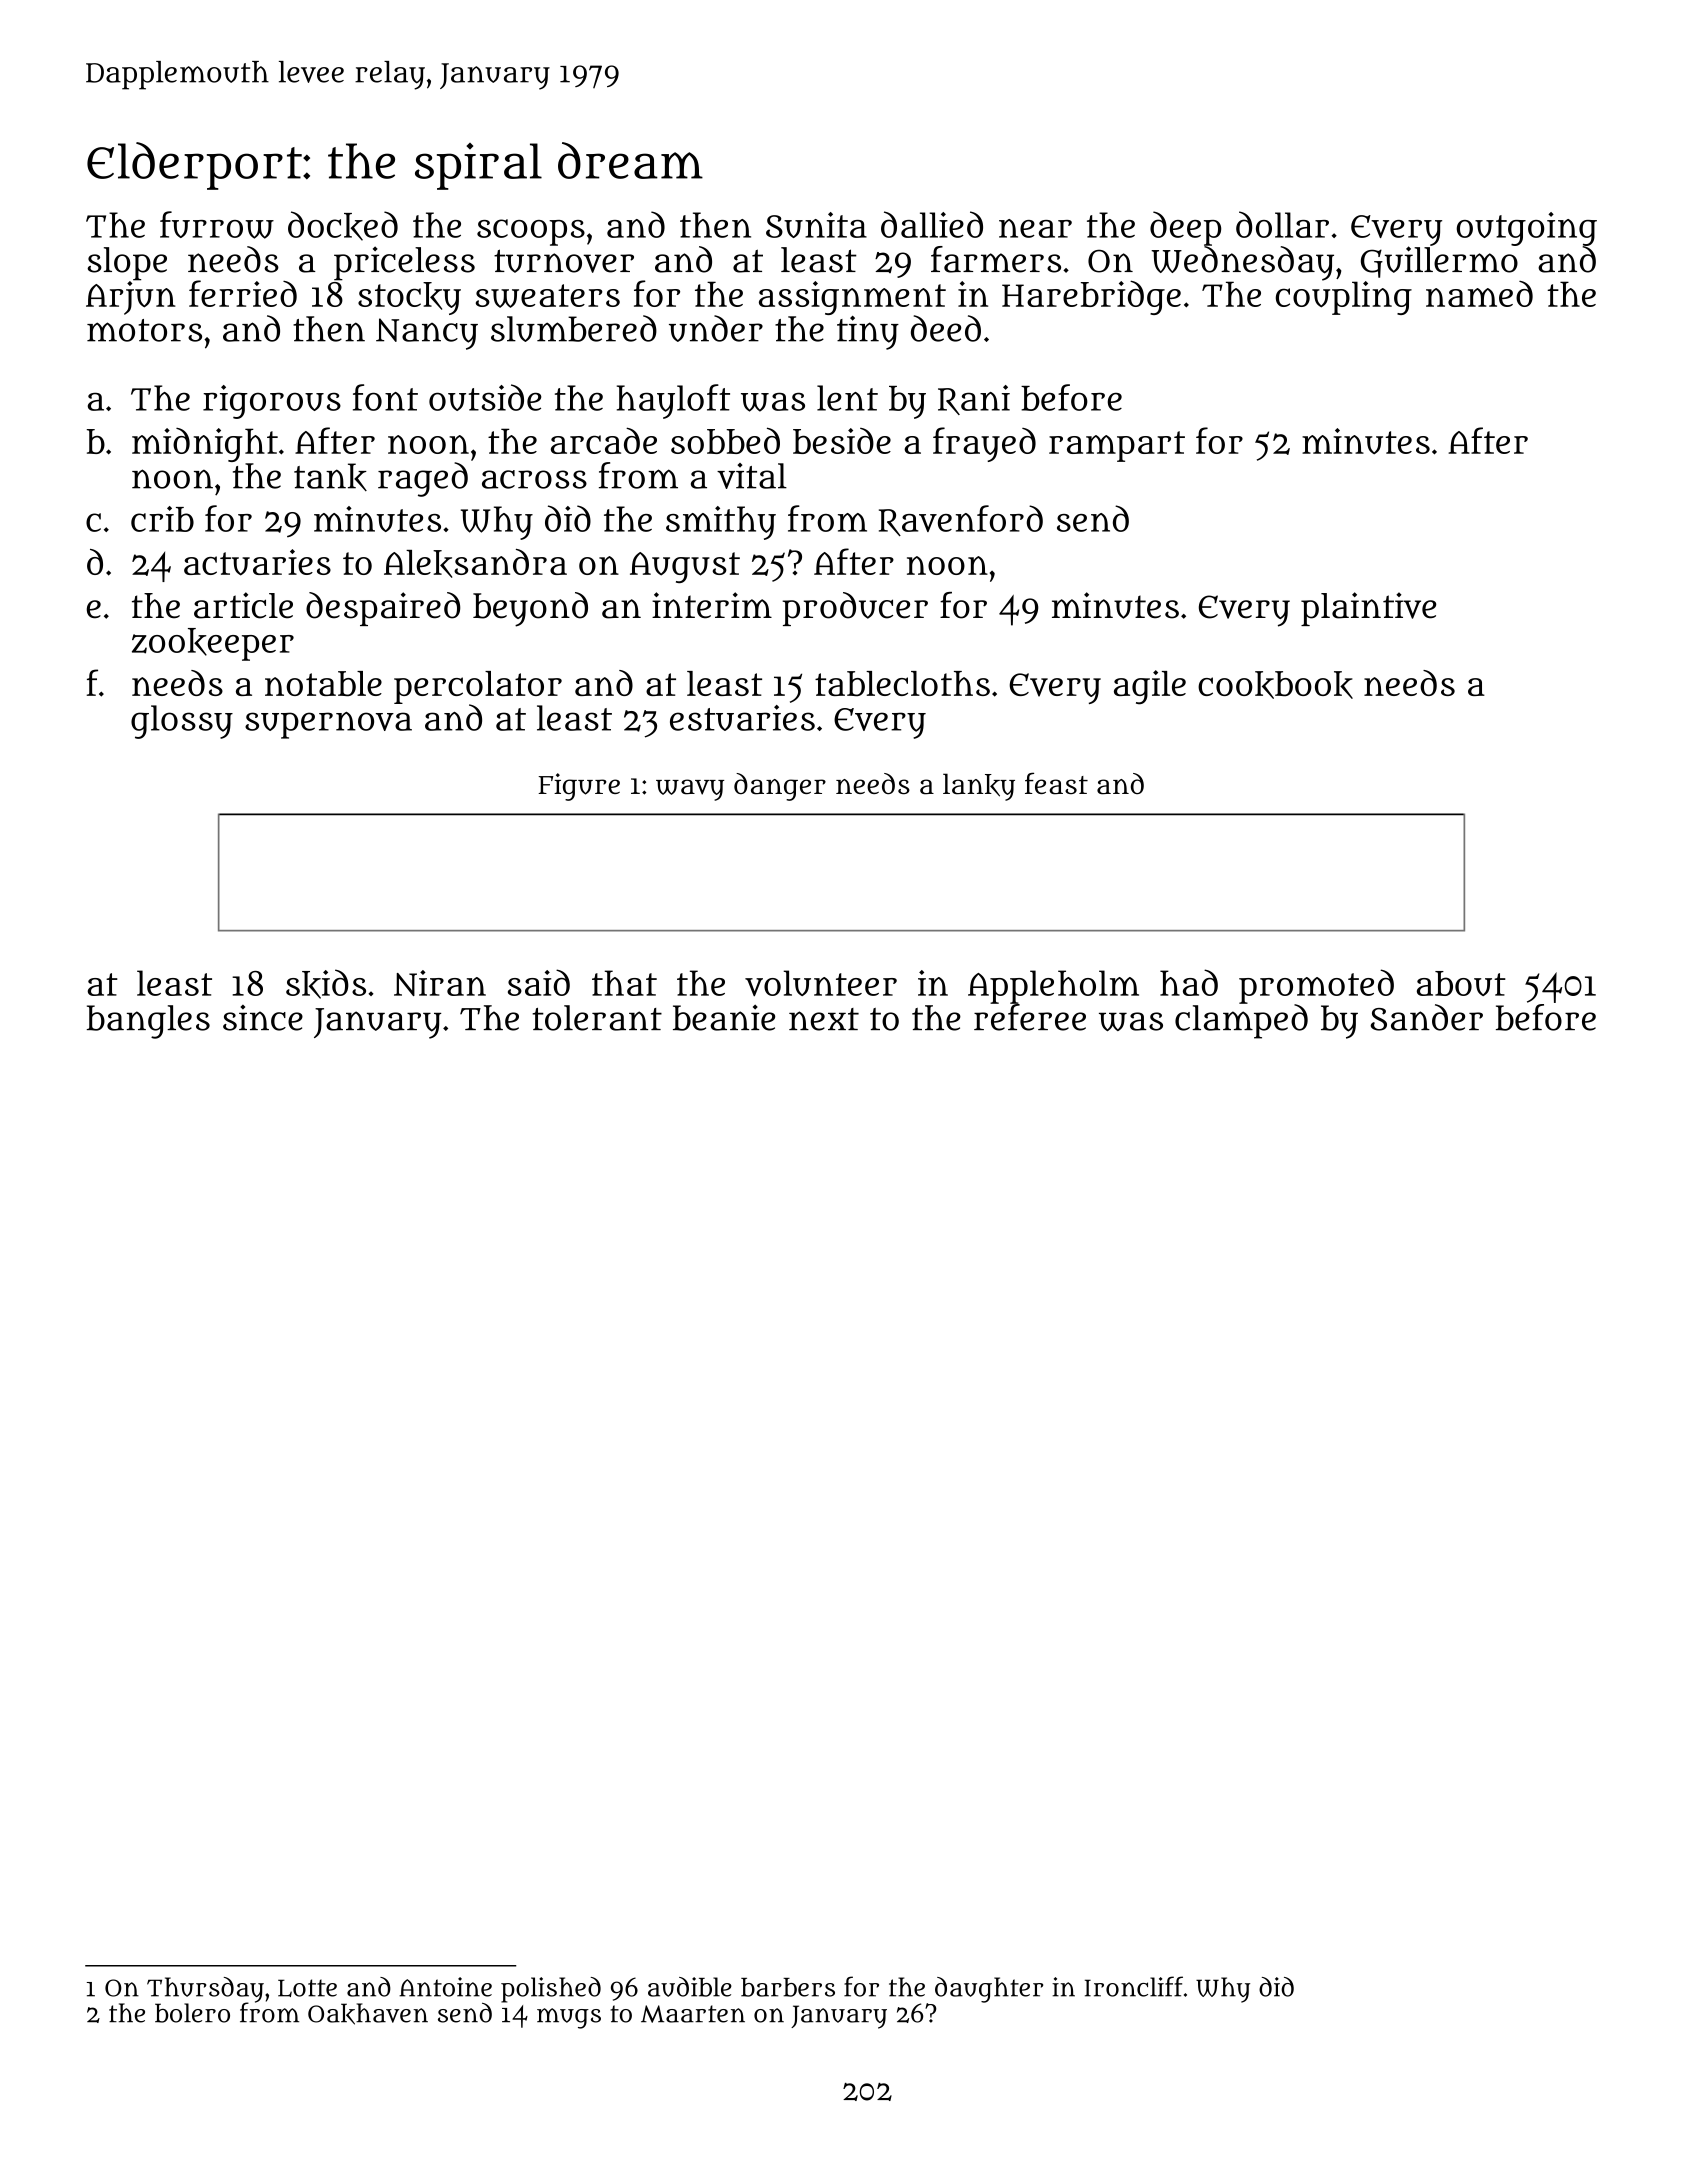 The width and height of the screenshot is (1683, 2178). I want to click on despaired, so click(383, 609).
